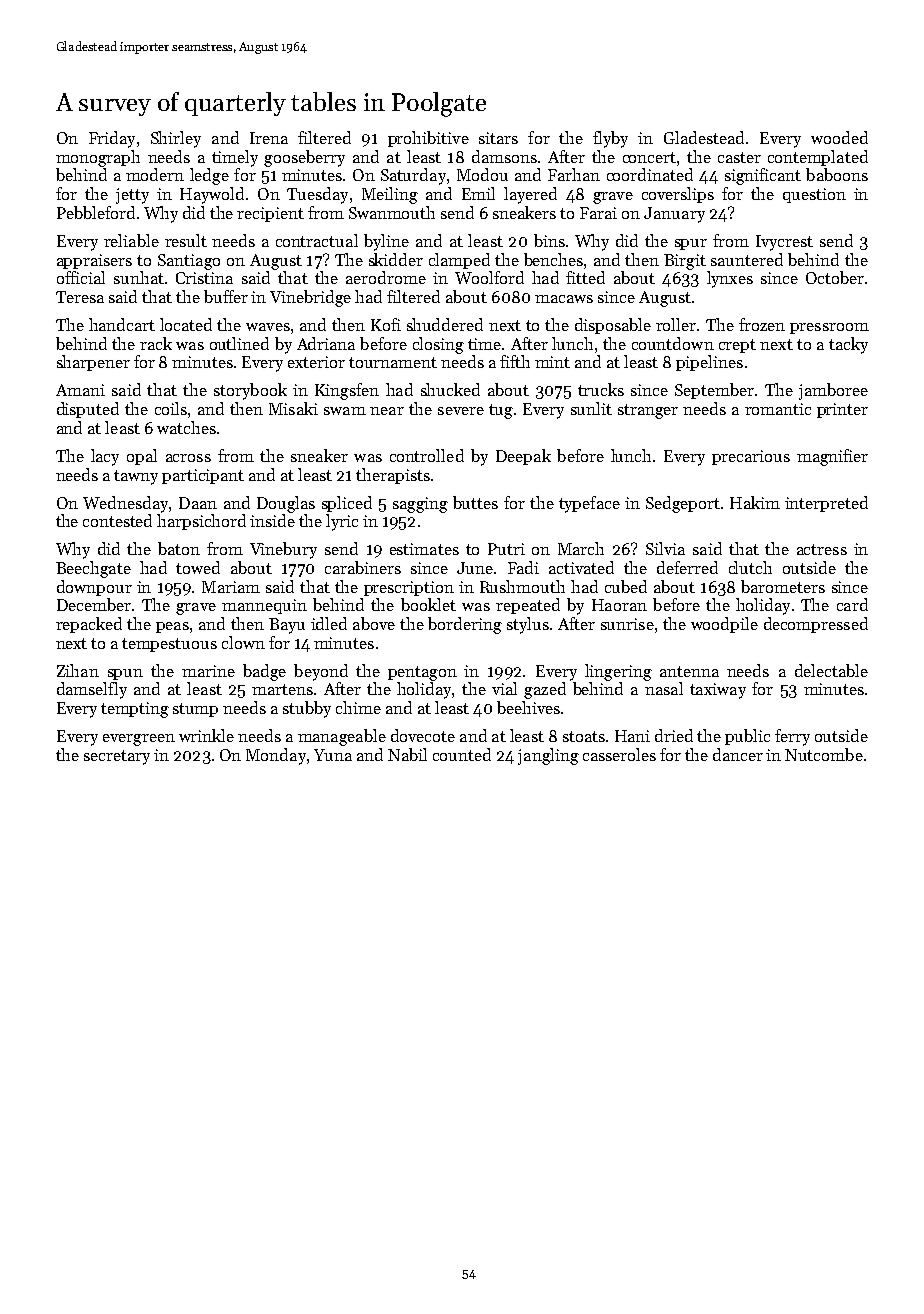 This document has height=1314, width=924. I want to click on caster, so click(739, 157).
